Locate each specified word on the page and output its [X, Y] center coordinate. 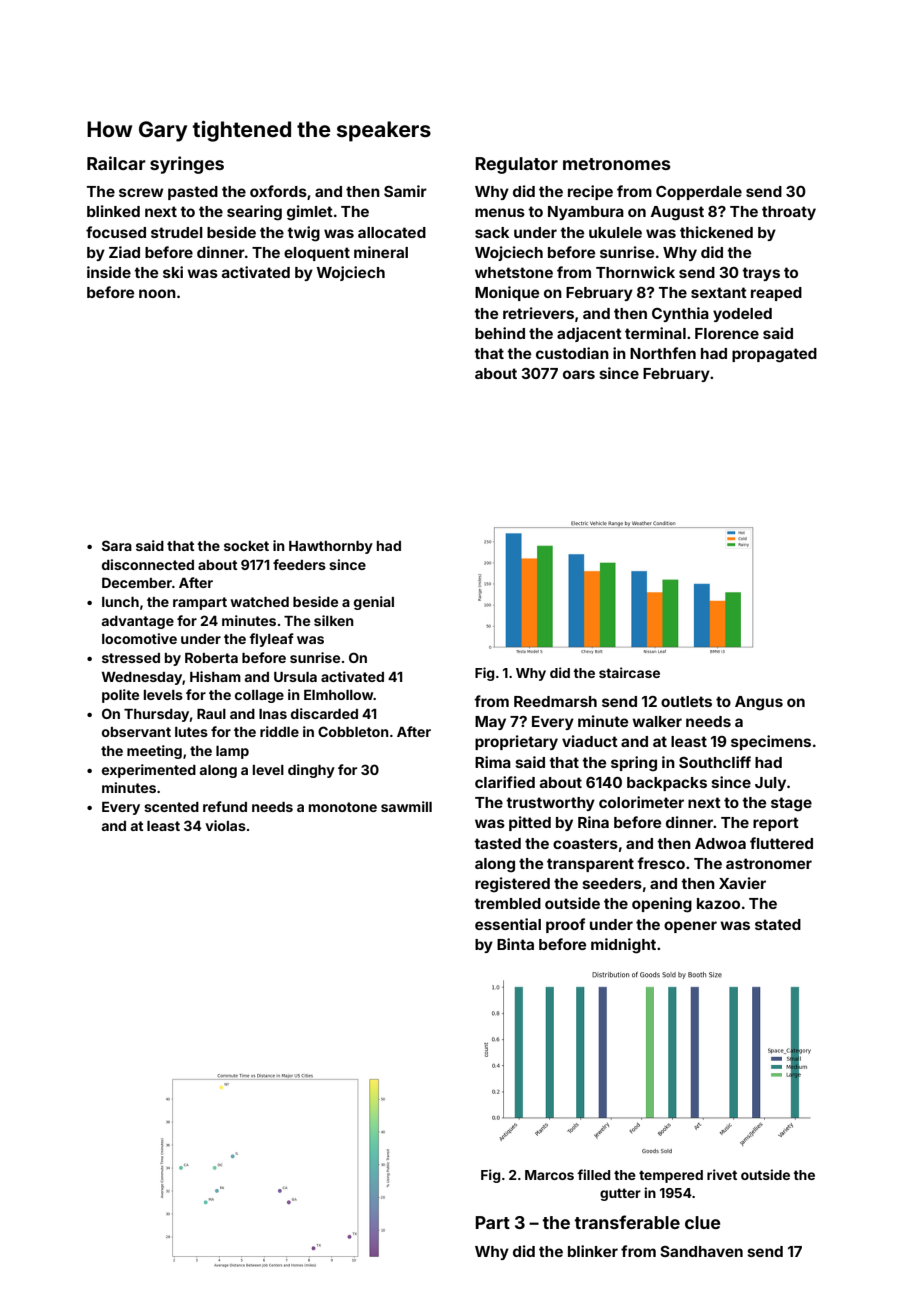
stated [778, 924]
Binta [515, 944]
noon [157, 293]
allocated [392, 232]
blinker [593, 1251]
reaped [776, 294]
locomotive [139, 638]
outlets [686, 701]
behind [500, 333]
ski [173, 272]
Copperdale [699, 193]
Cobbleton [353, 731]
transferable [627, 1222]
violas [225, 825]
